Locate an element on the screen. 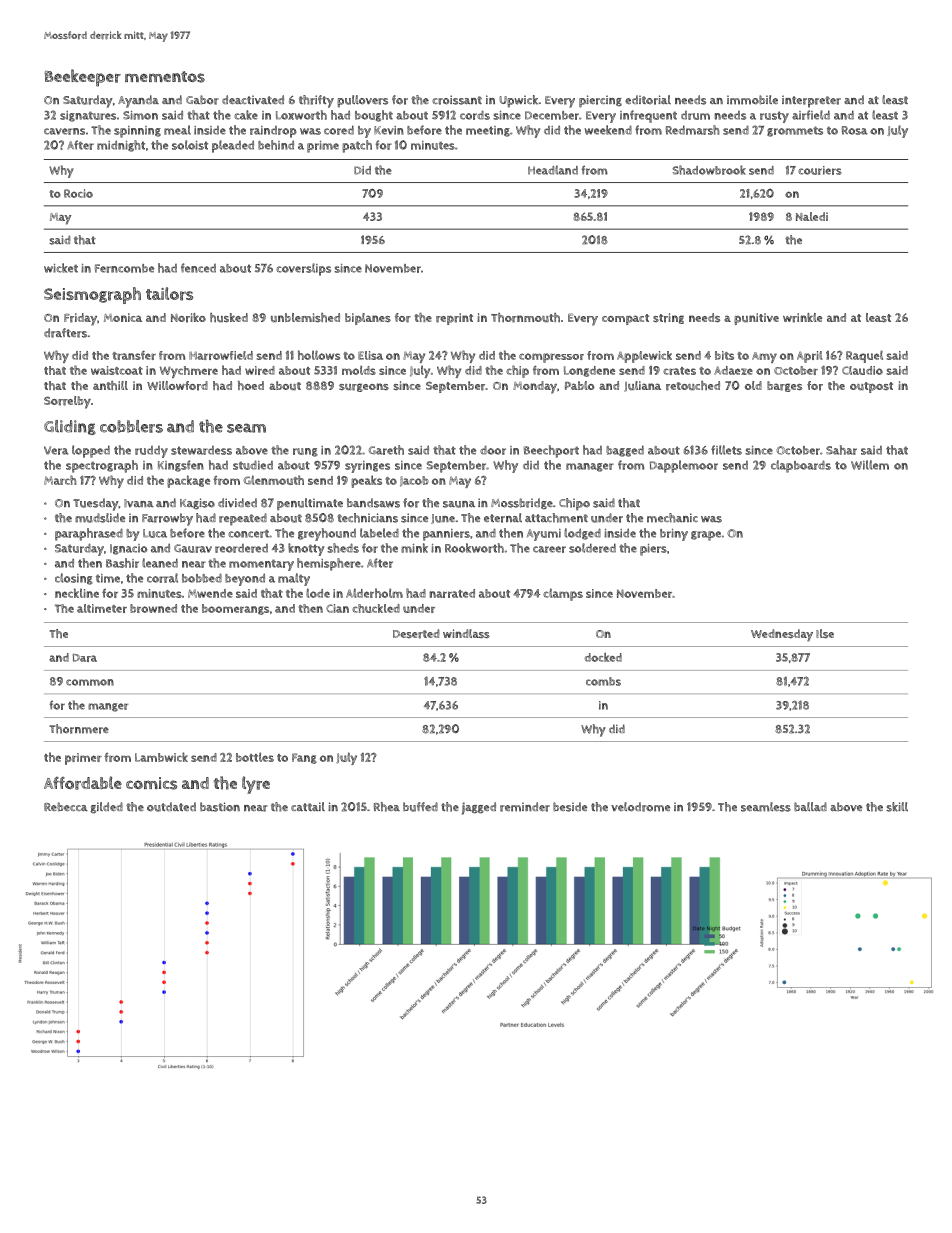 The width and height of the screenshot is (952, 1233). grape is located at coordinates (706, 536).
